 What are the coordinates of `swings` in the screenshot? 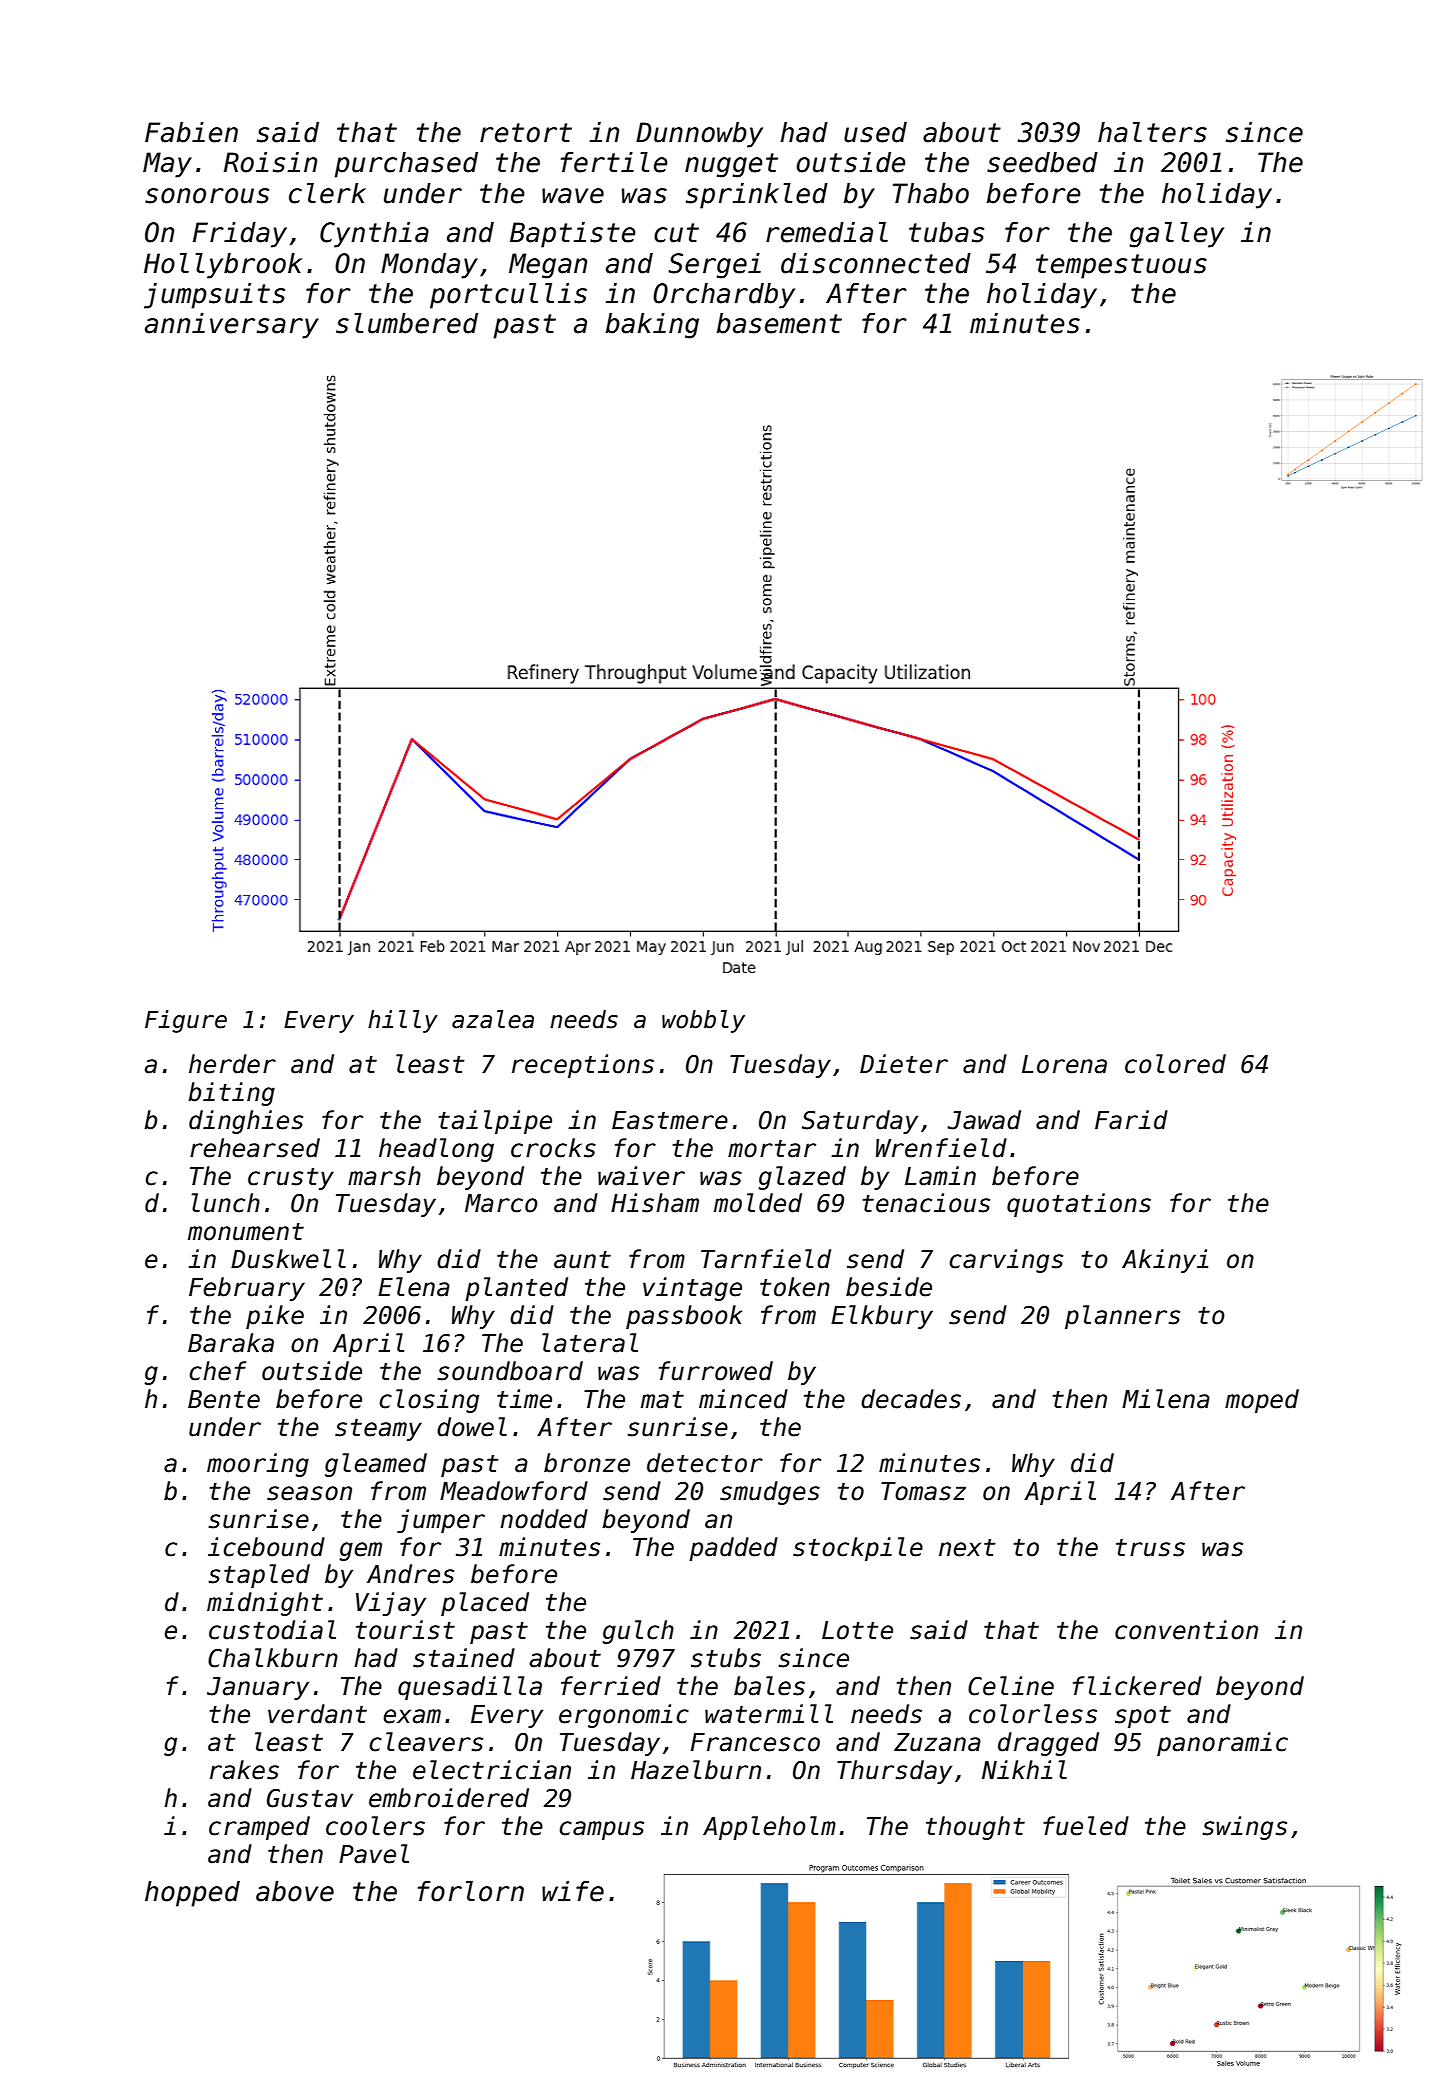 It's located at (1245, 1828).
